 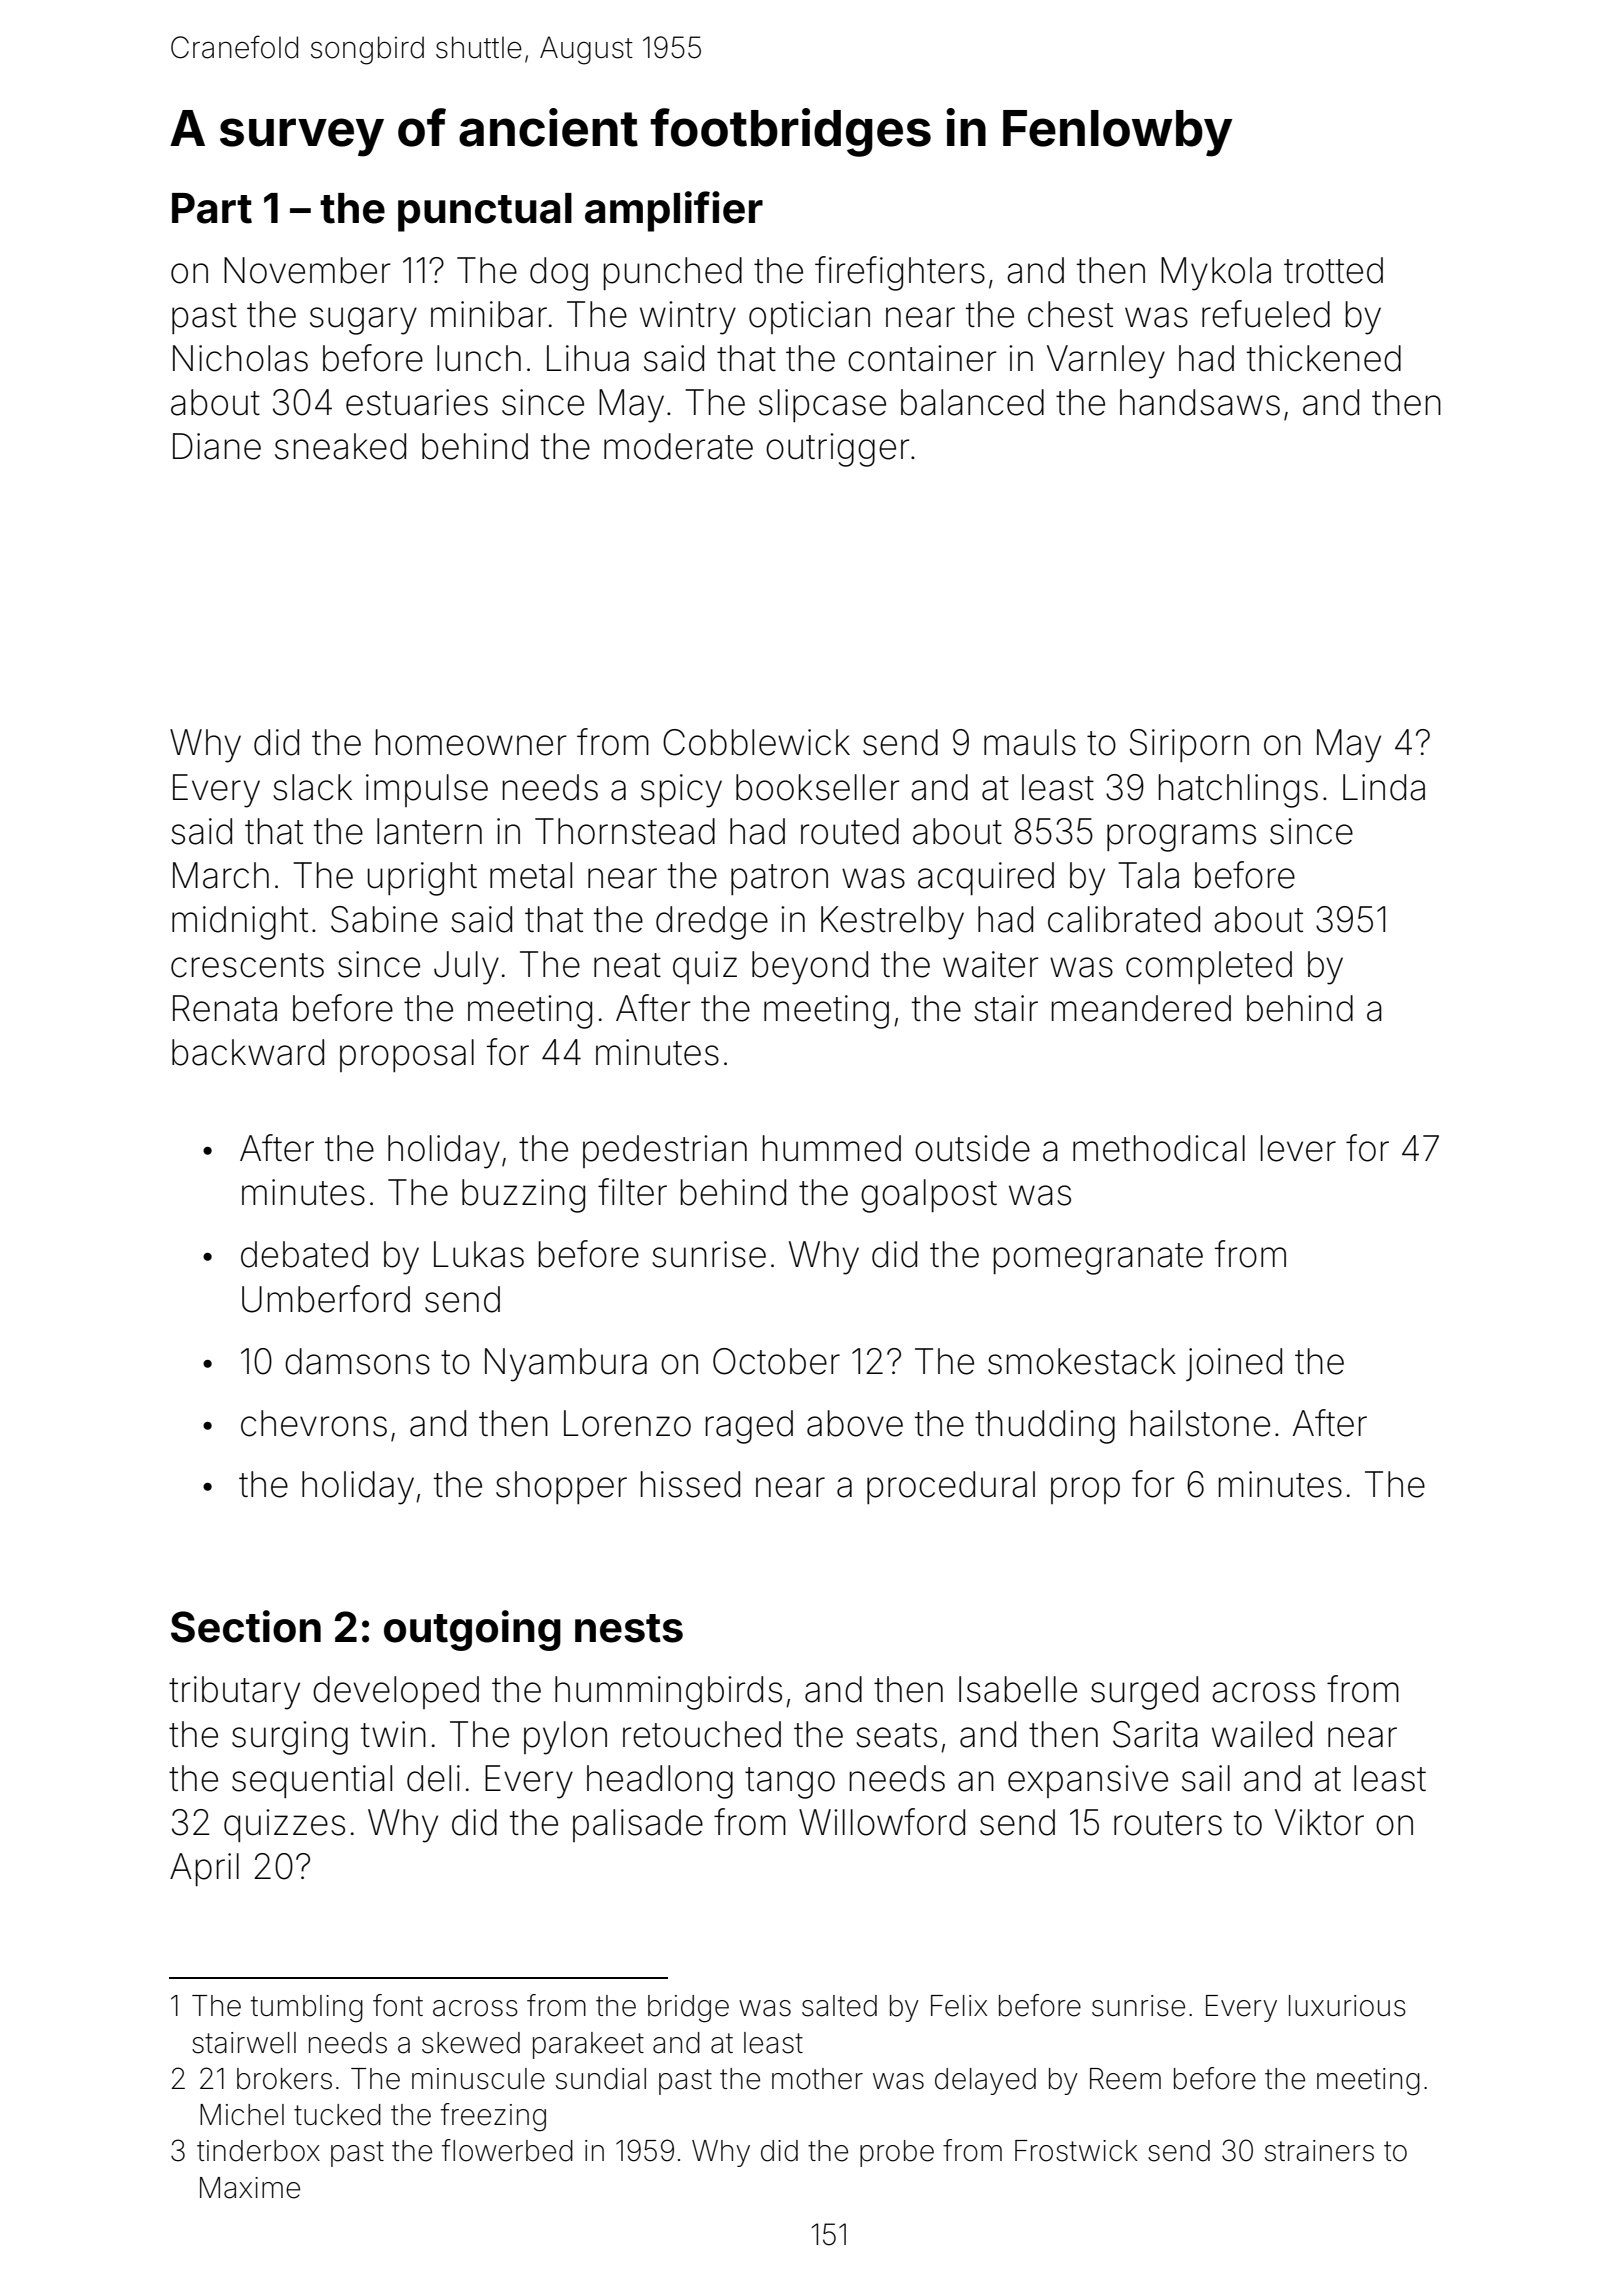 I want to click on Diane, so click(x=217, y=446).
